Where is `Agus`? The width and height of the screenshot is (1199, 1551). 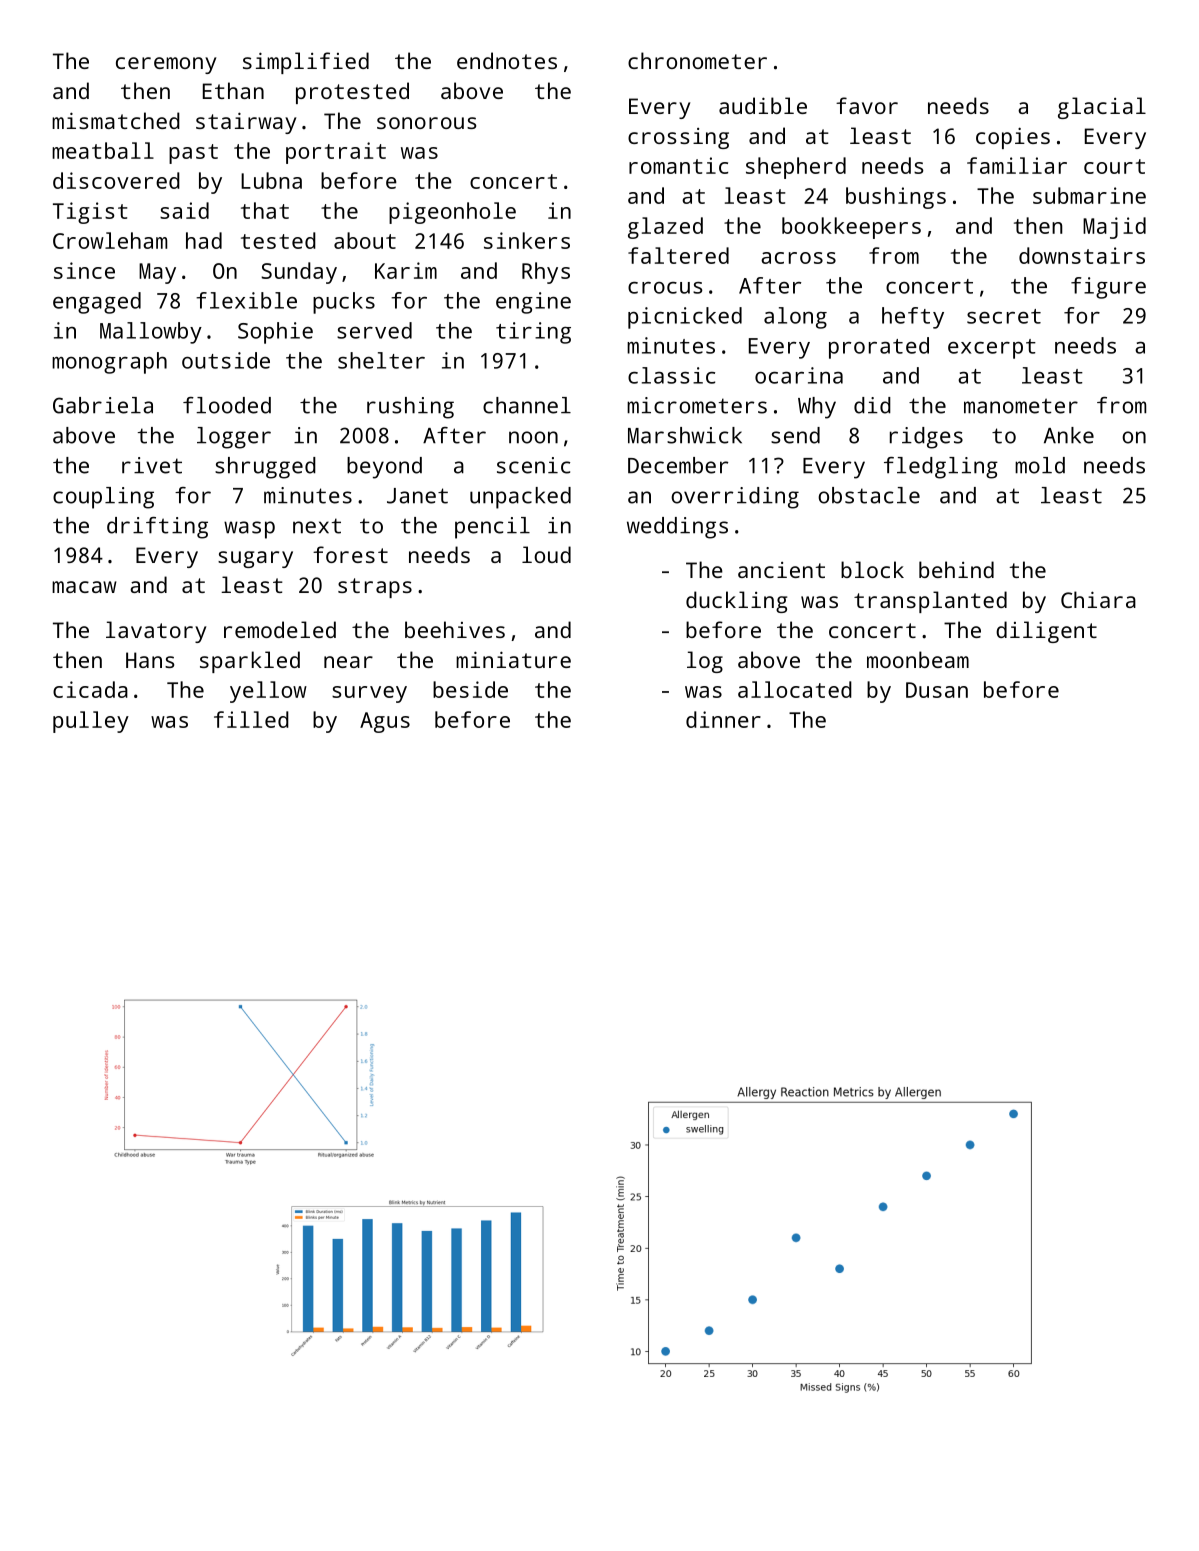
Agus is located at coordinates (385, 722).
